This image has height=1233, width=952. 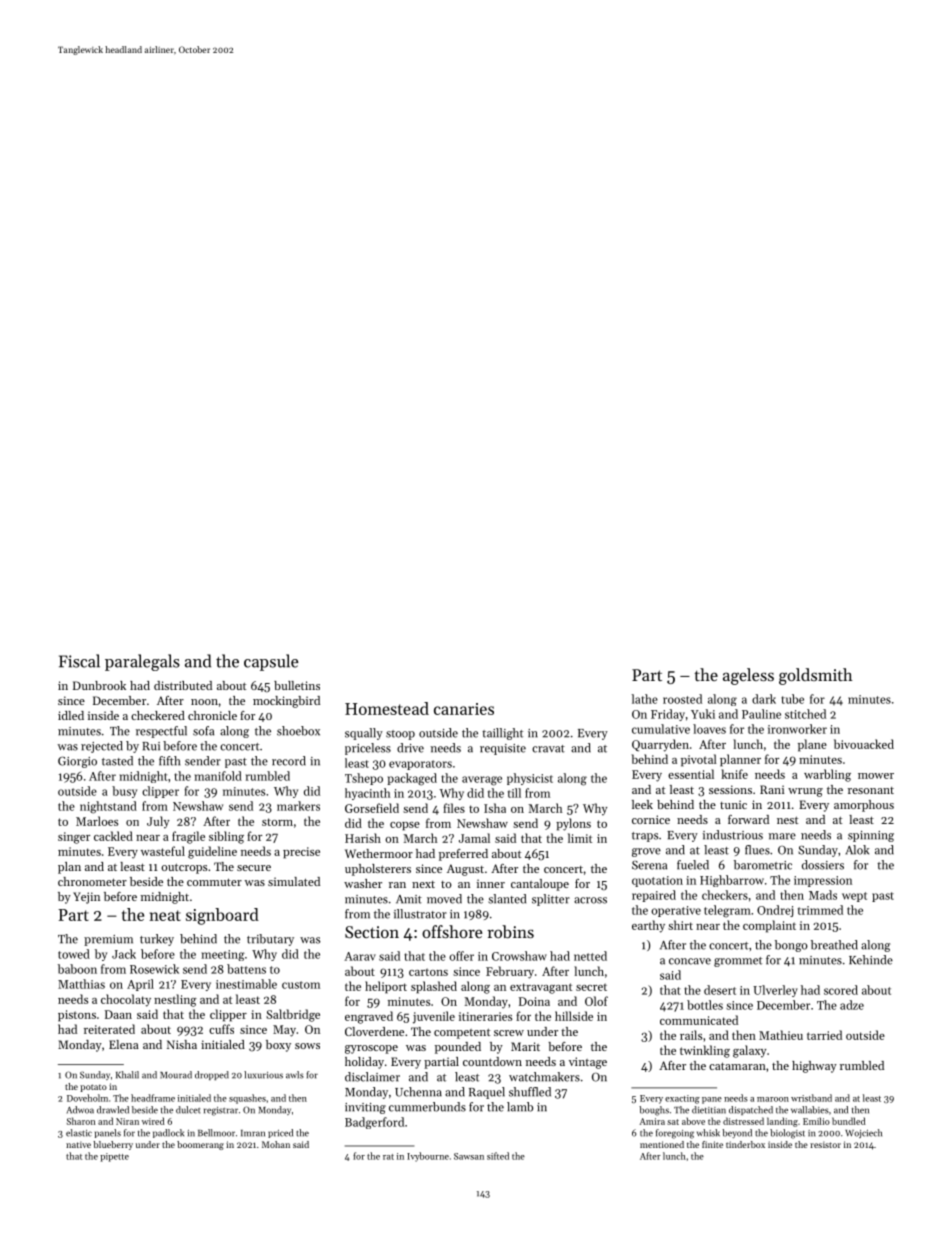 I want to click on dulcet, so click(x=188, y=1110).
